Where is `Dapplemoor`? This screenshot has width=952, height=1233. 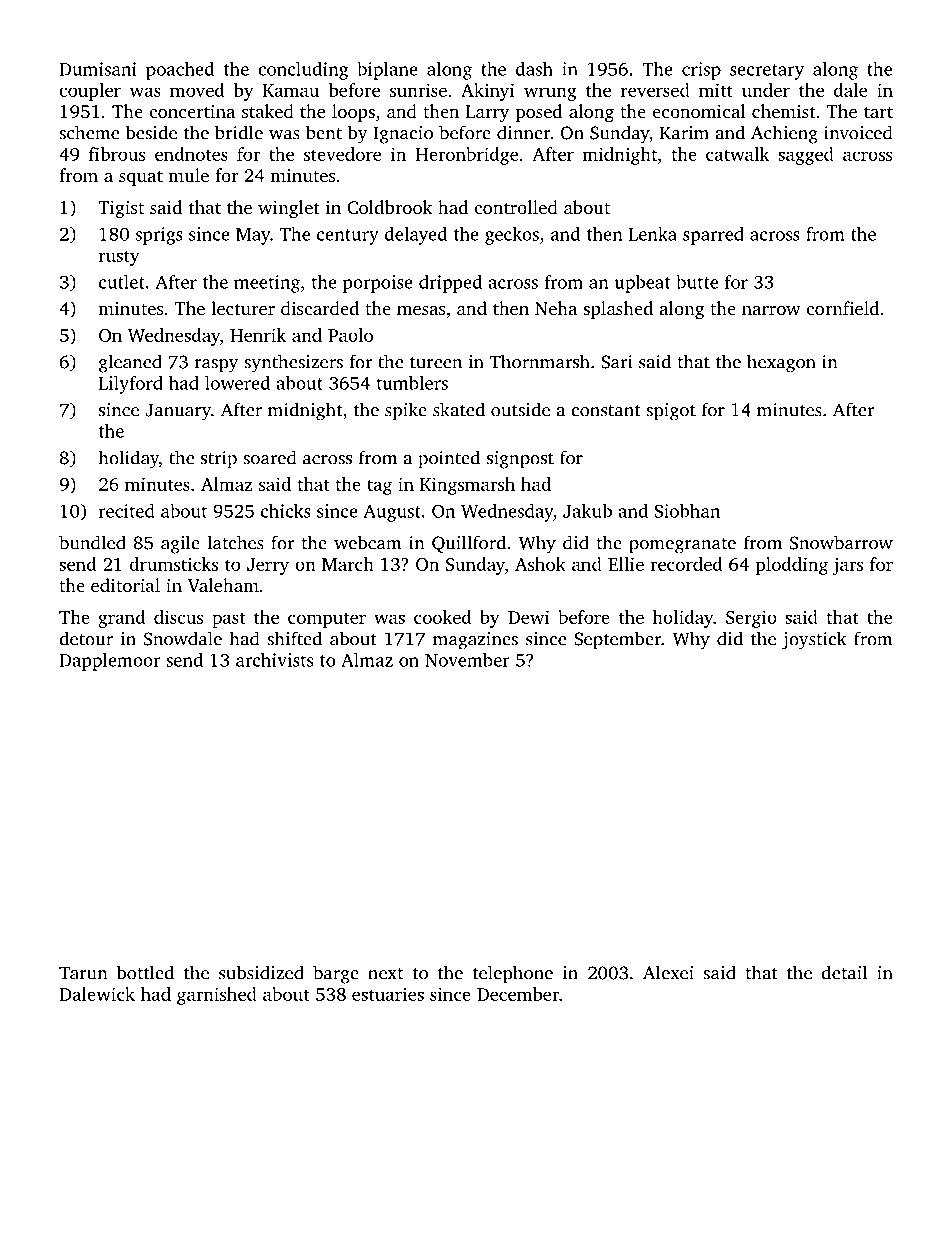
Dapplemoor is located at coordinates (110, 662).
